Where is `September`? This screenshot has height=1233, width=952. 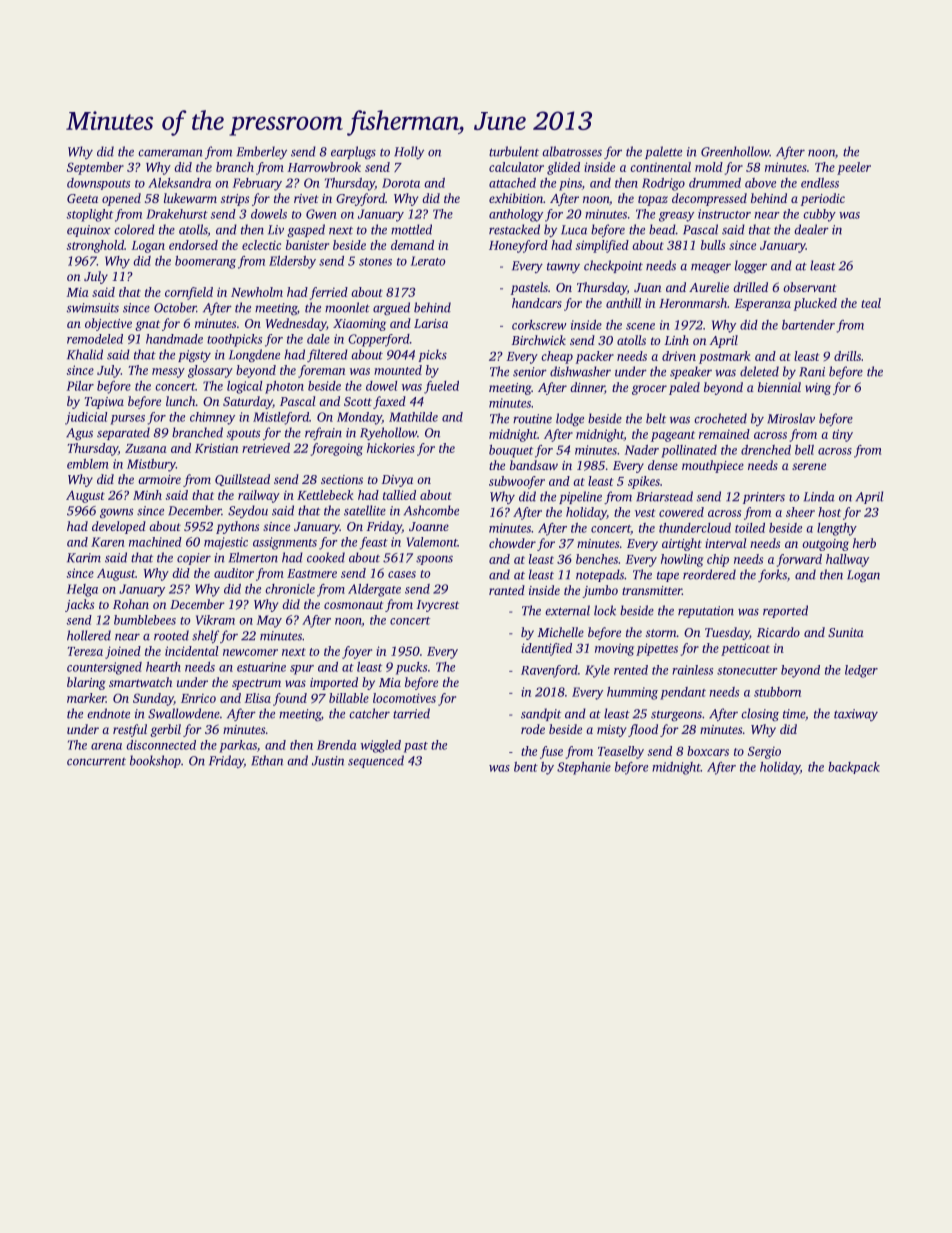 September is located at coordinates (95, 168).
